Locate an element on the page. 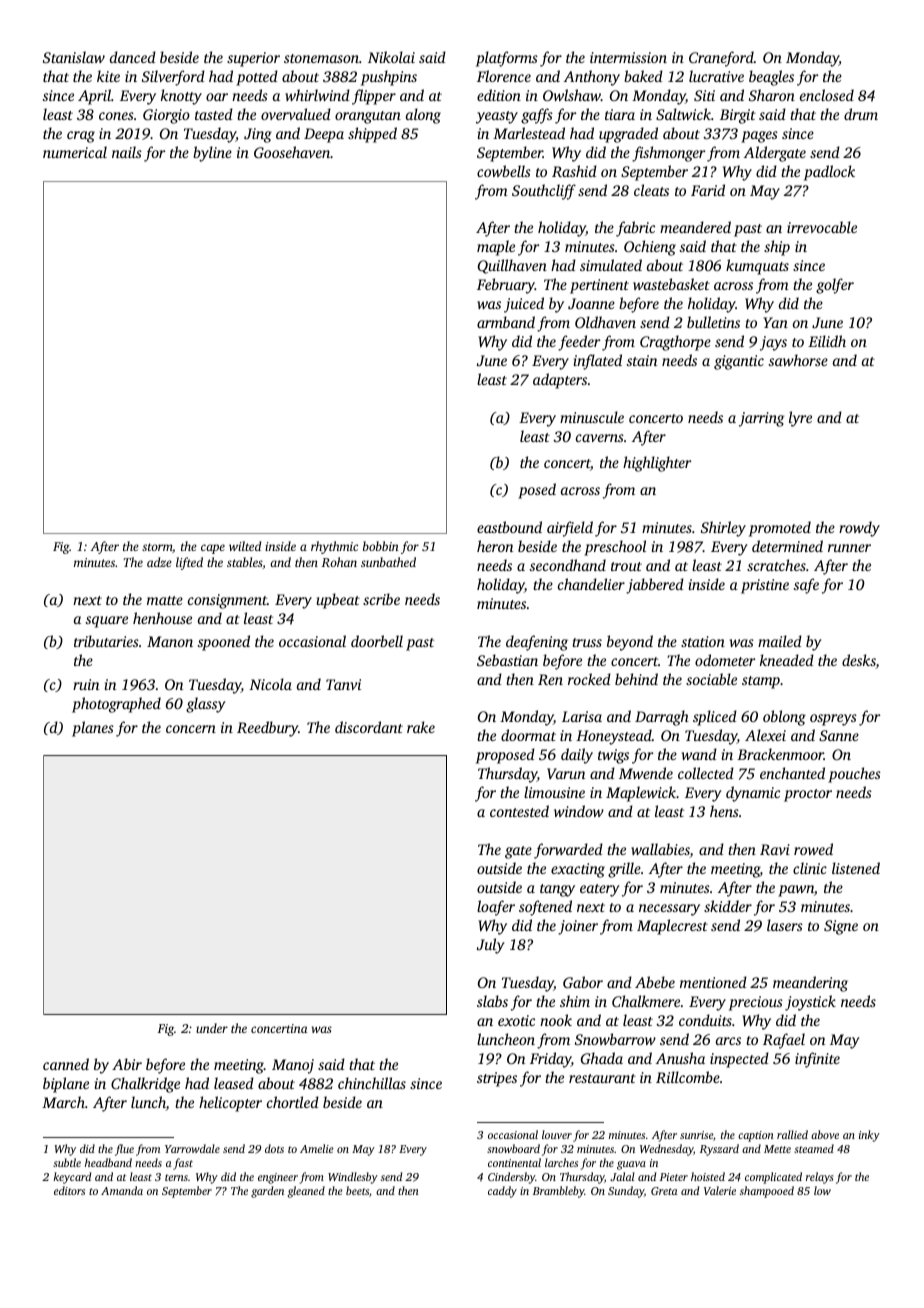 This image has width=924, height=1308. Craneford is located at coordinates (721, 59).
